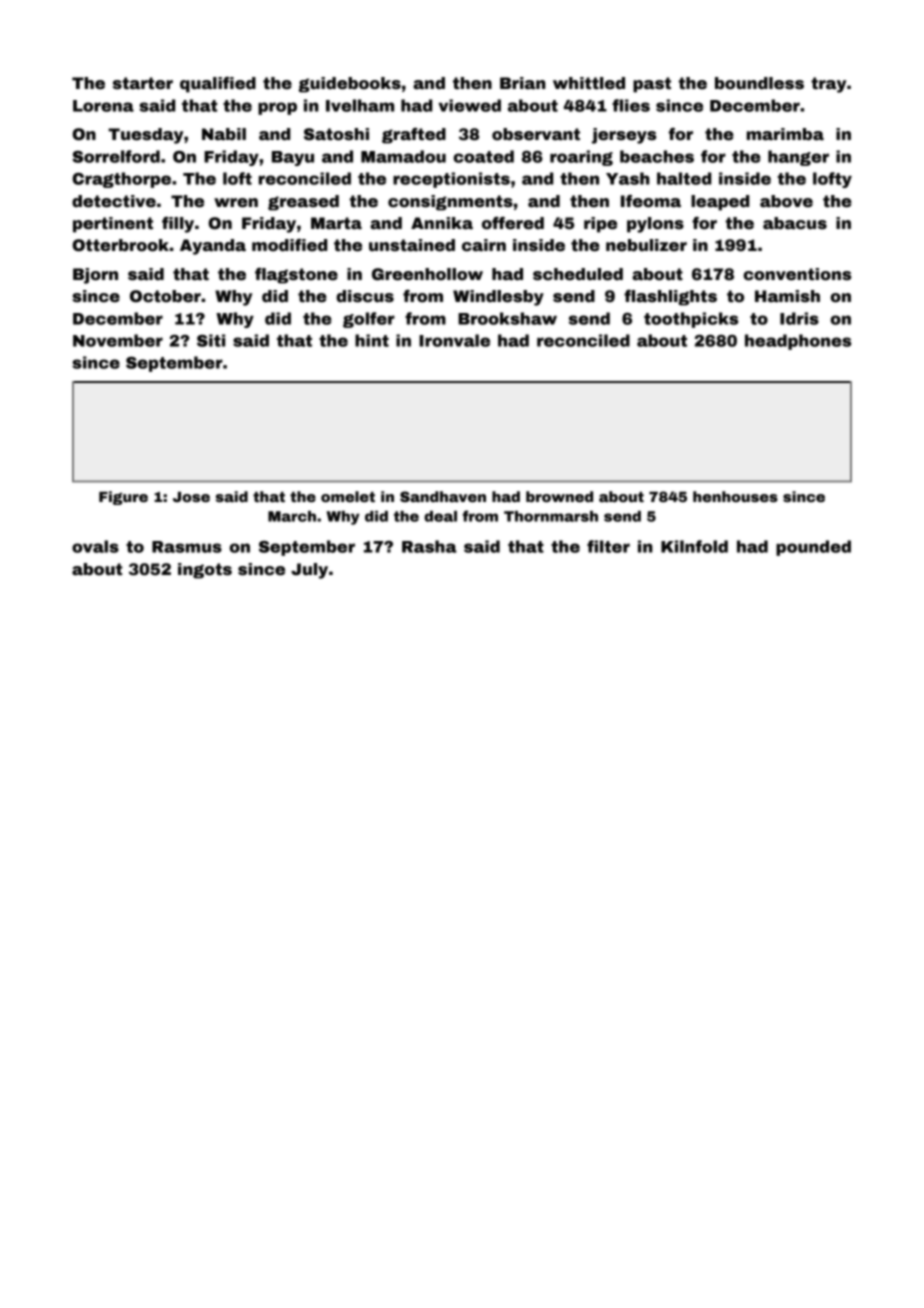  Describe the element at coordinates (309, 571) in the image. I see `July` at that location.
